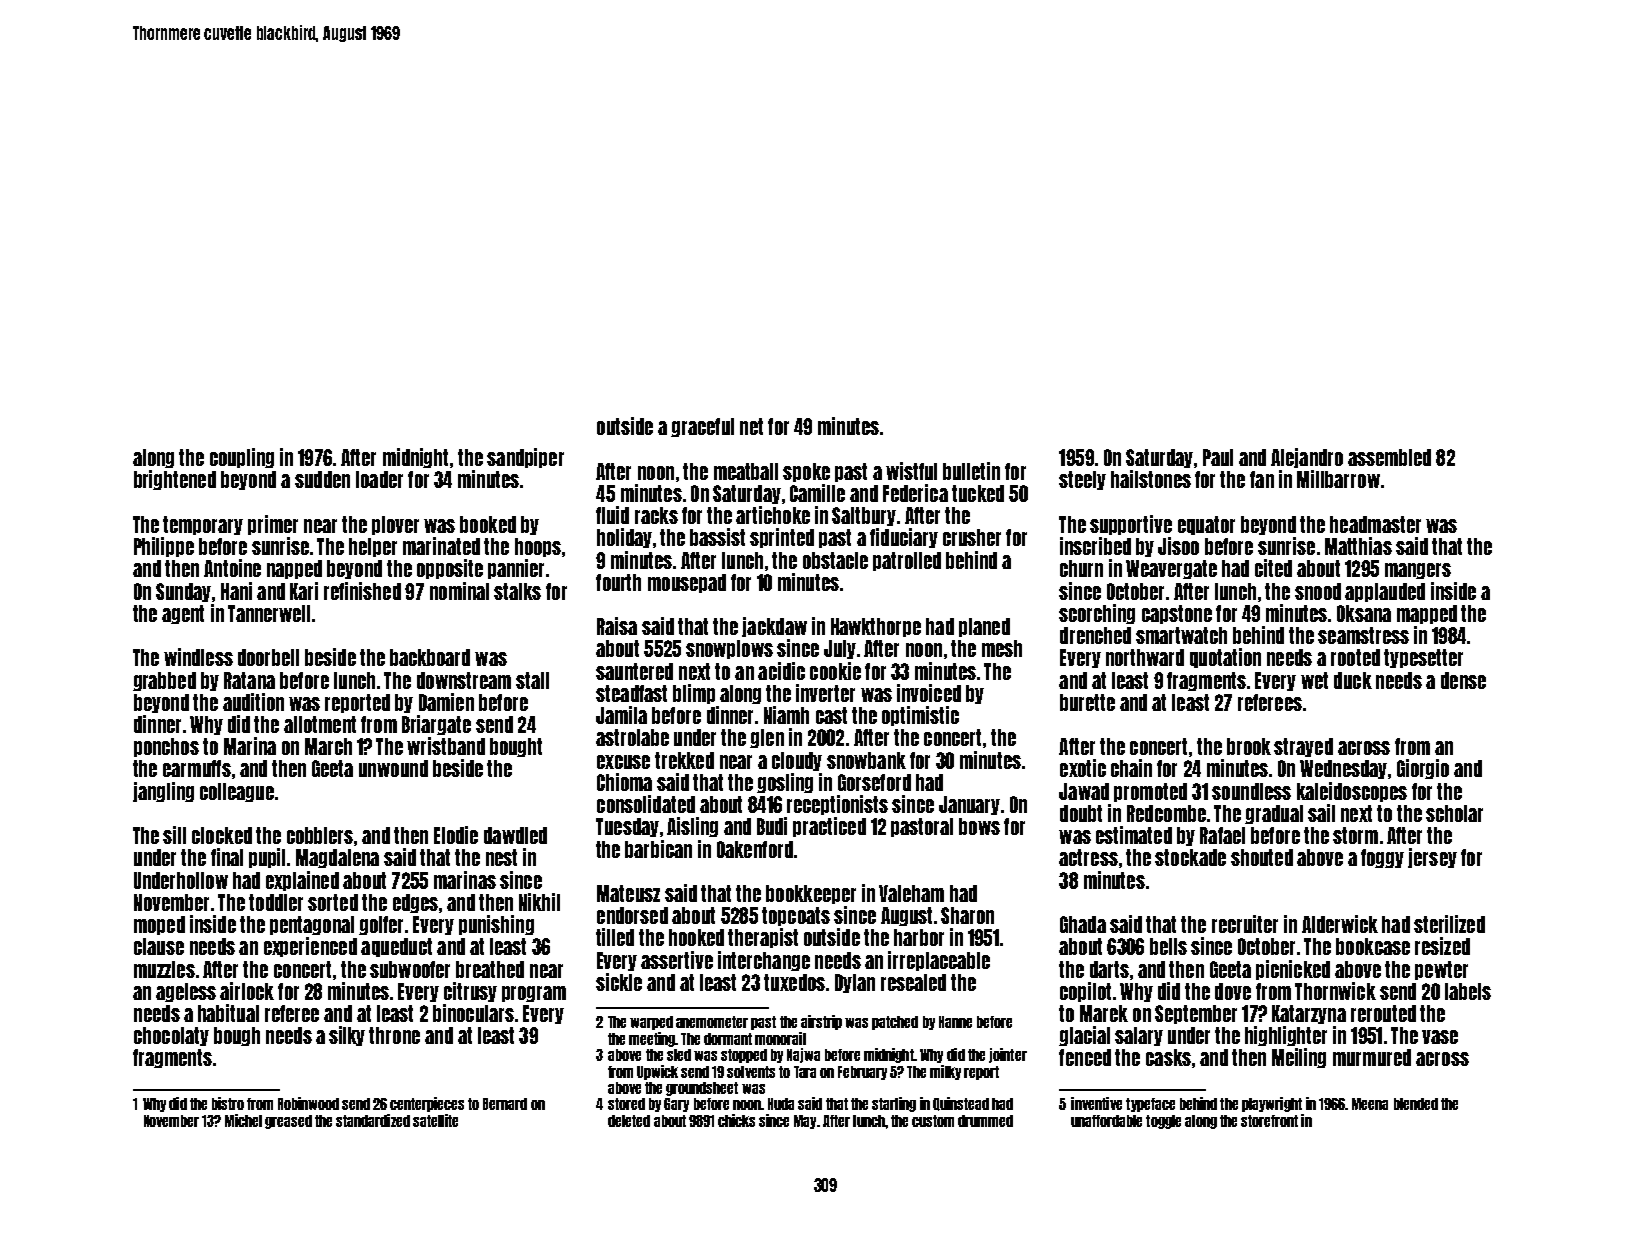  I want to click on quotation, so click(1225, 658).
